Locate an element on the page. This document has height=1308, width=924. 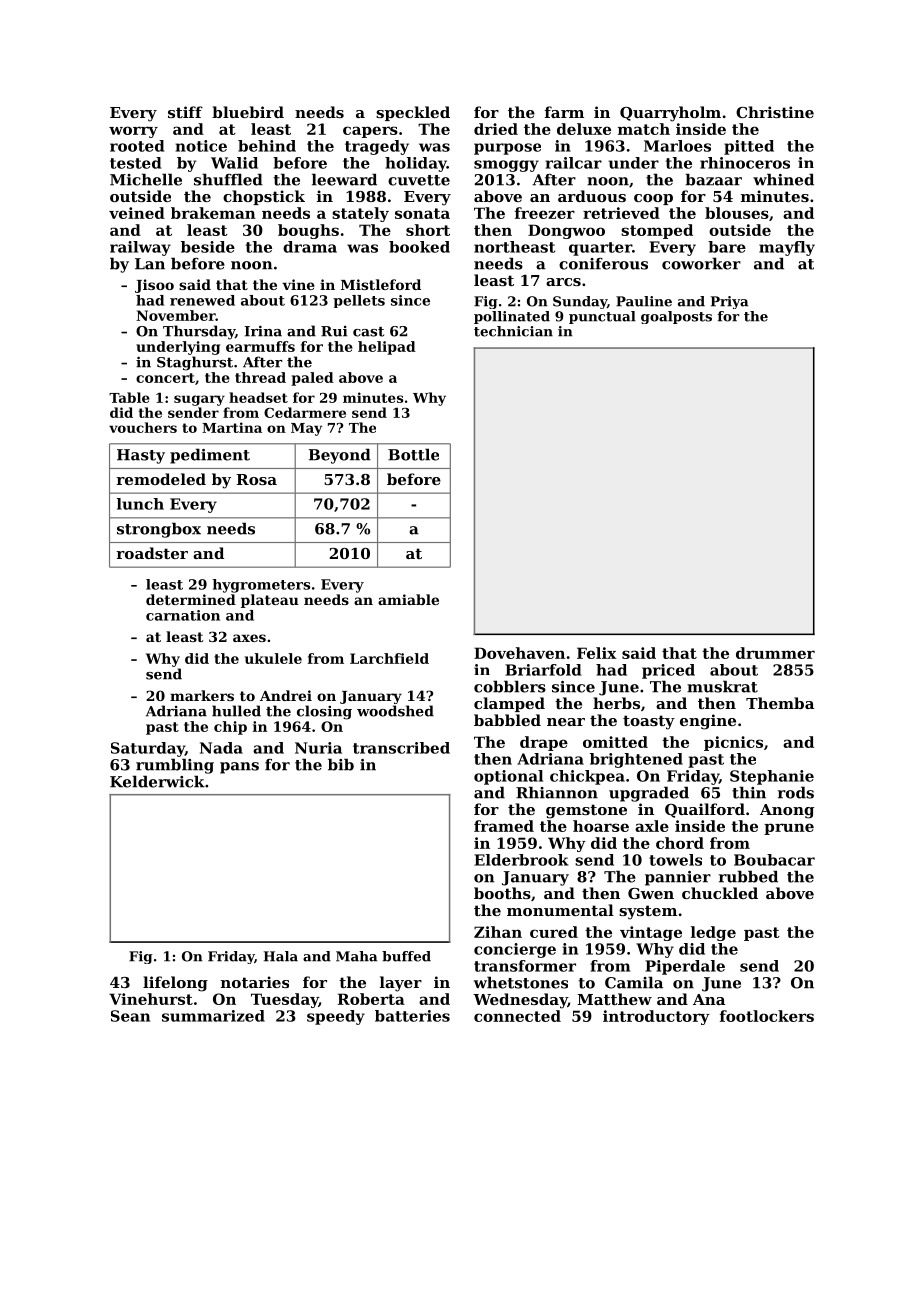
markers is located at coordinates (202, 695).
